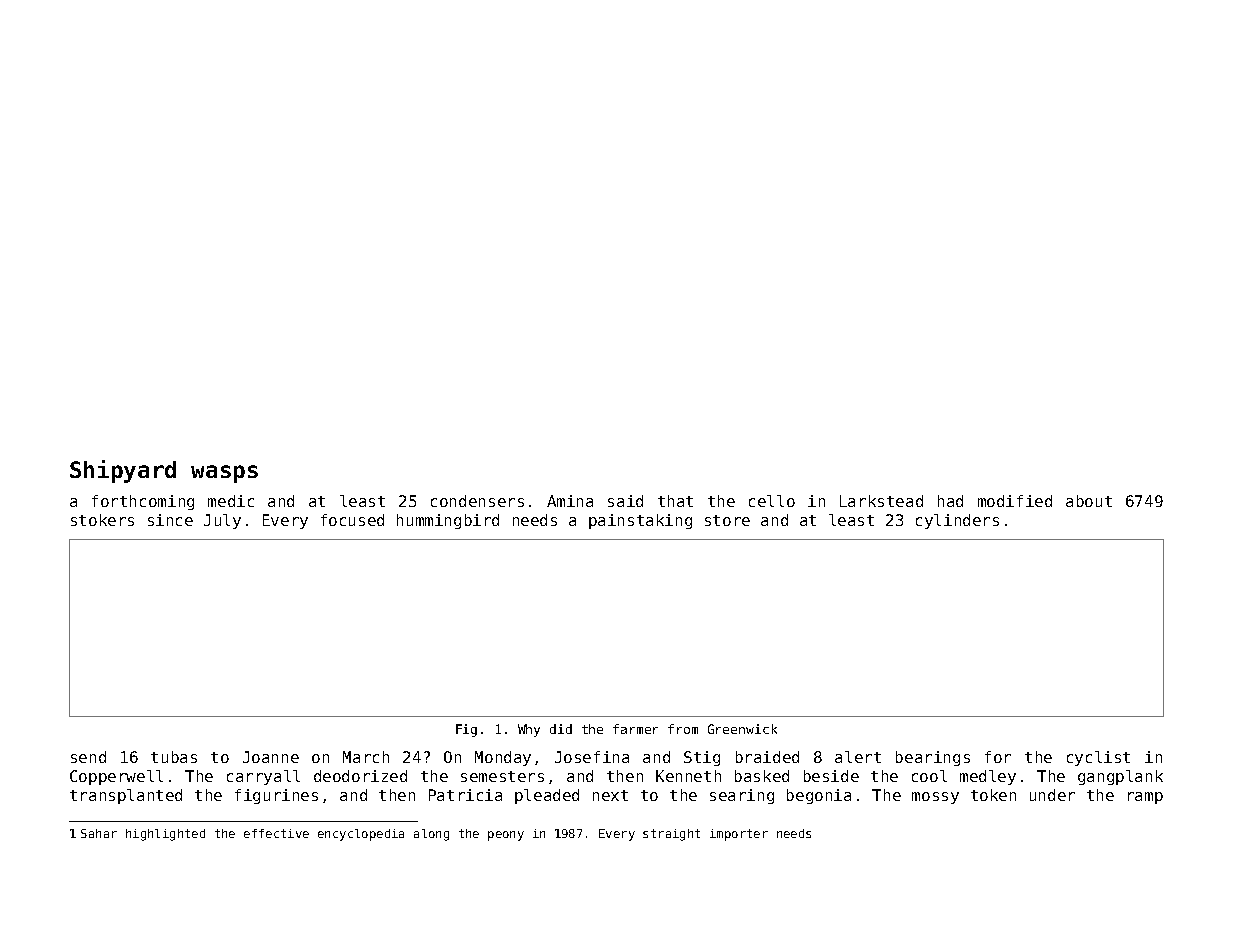 This image has width=1233, height=952. I want to click on ramp, so click(1145, 798).
